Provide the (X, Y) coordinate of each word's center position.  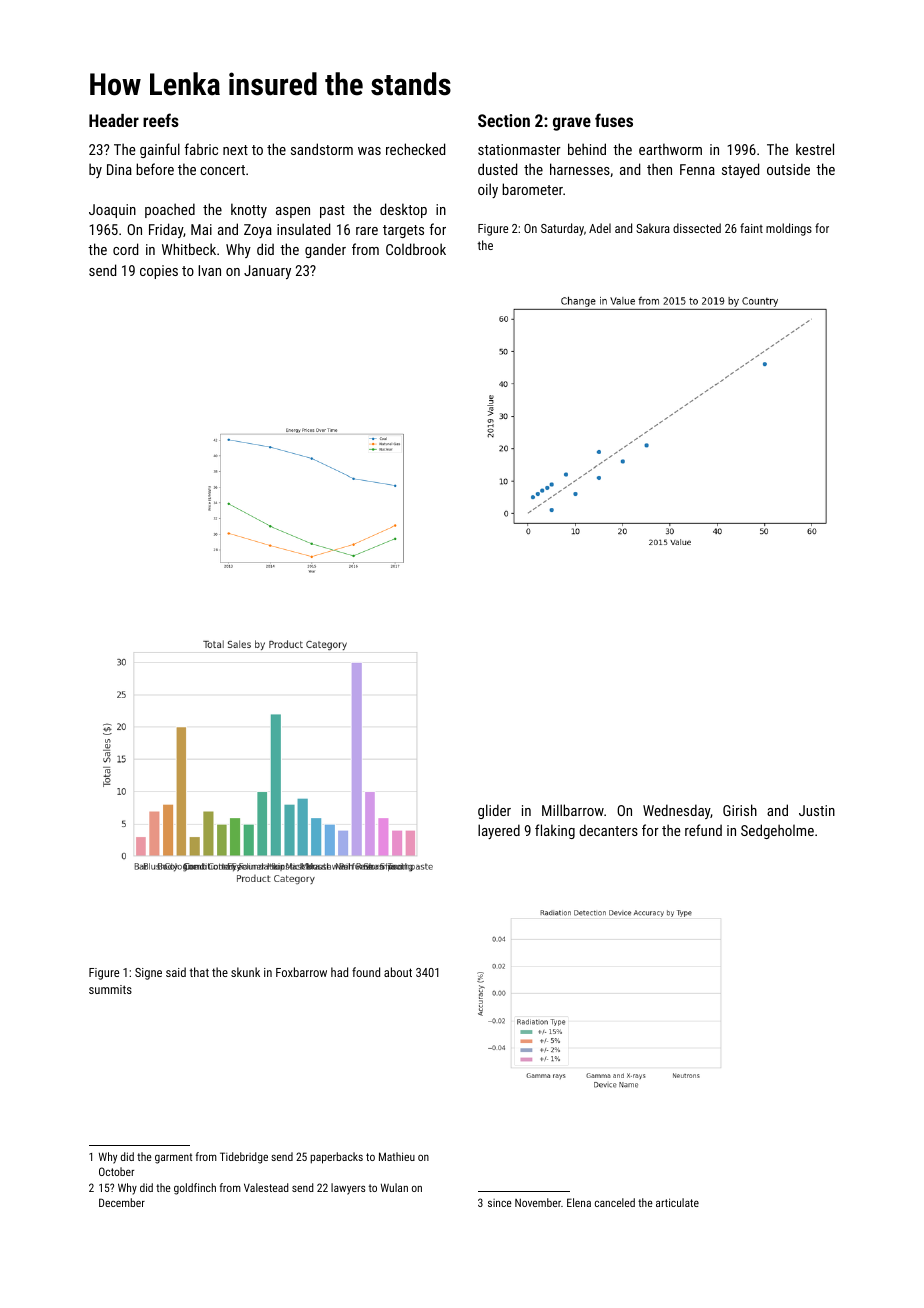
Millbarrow (573, 810)
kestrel (815, 149)
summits (110, 989)
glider (494, 811)
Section (504, 120)
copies (159, 272)
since (500, 1203)
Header (114, 120)
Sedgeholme (777, 831)
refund (703, 830)
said (176, 972)
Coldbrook (416, 249)
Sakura (653, 228)
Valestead (266, 1187)
